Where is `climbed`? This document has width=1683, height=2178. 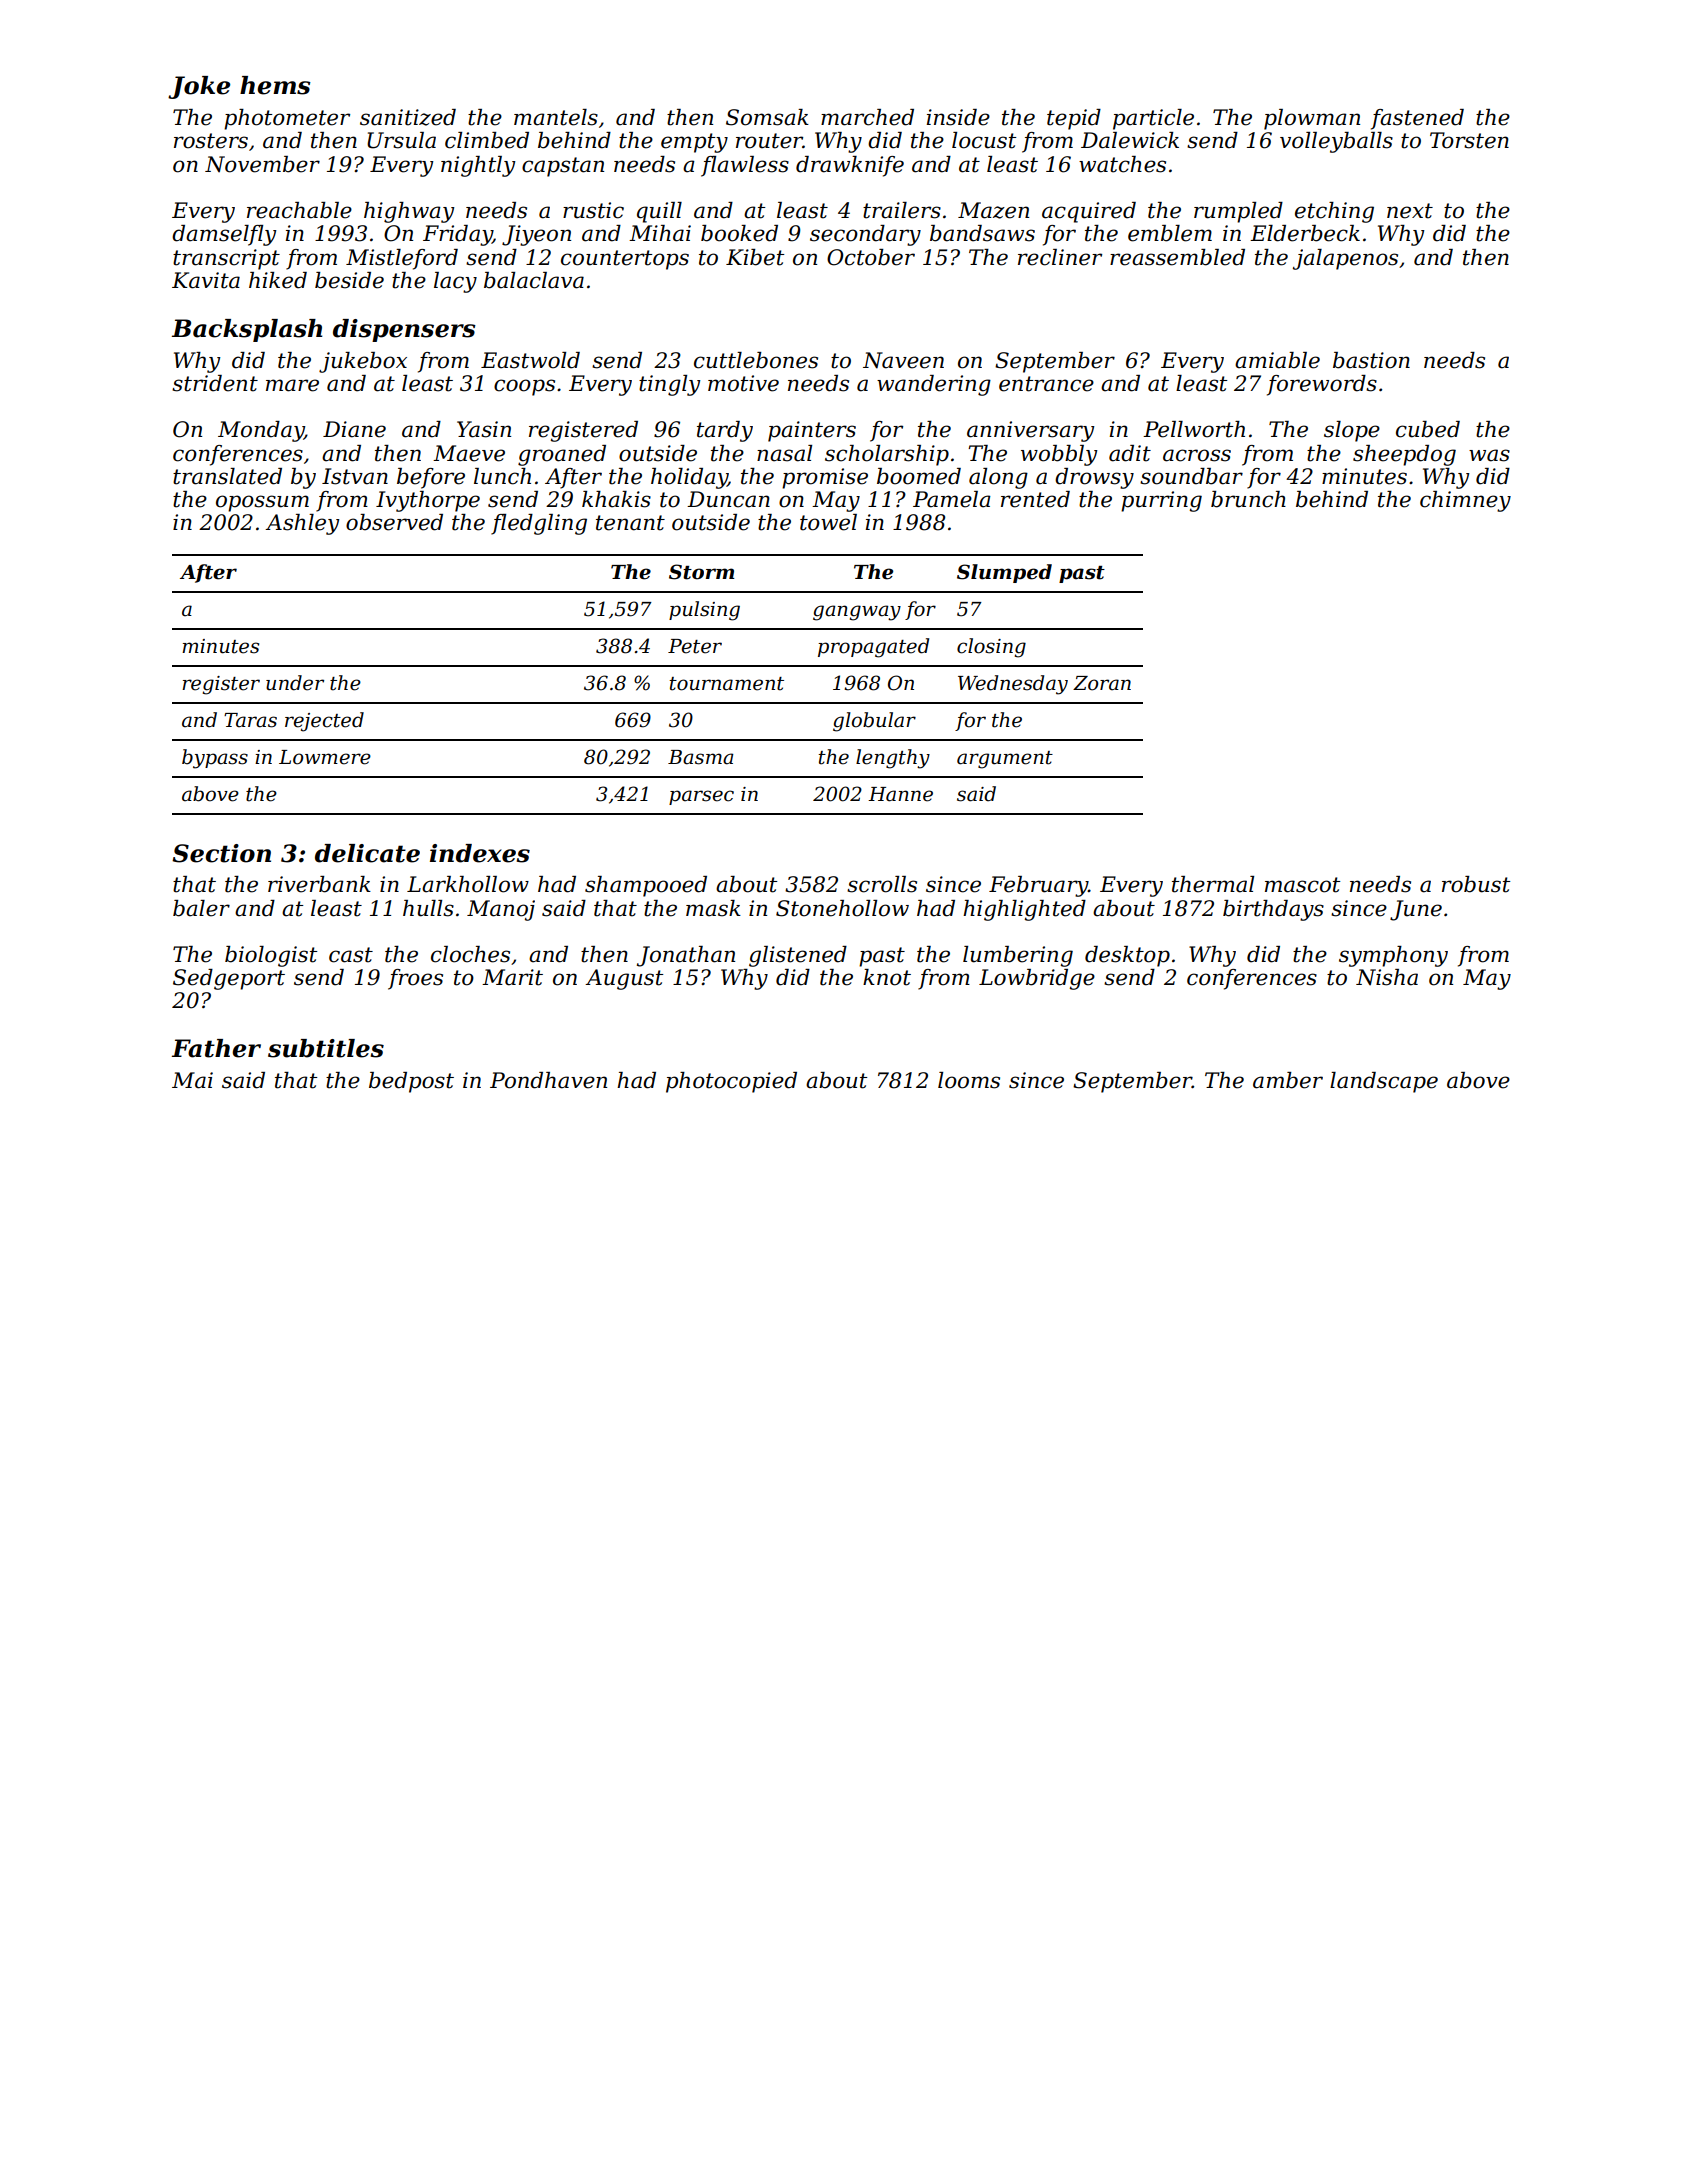 climbed is located at coordinates (487, 140).
